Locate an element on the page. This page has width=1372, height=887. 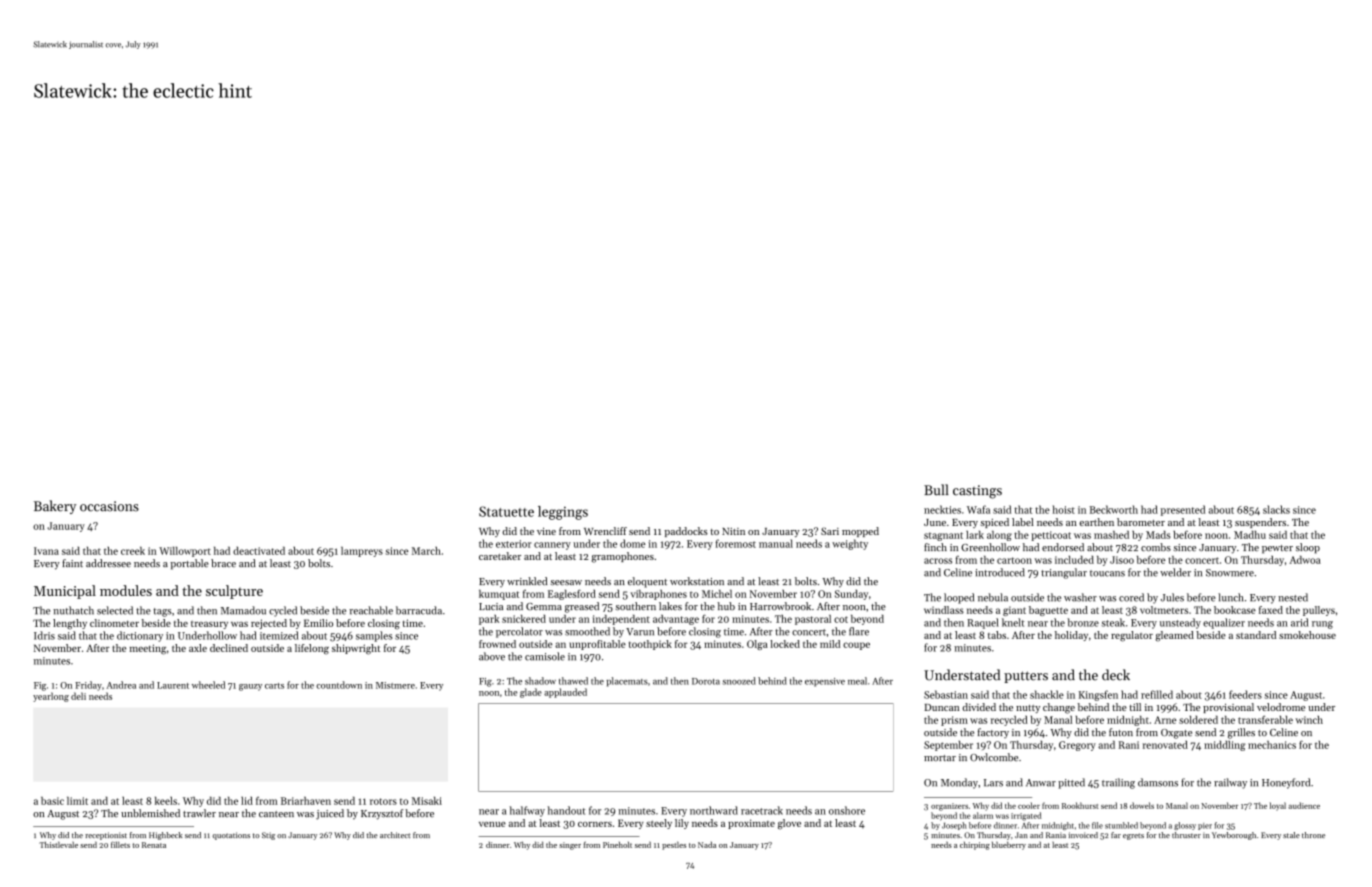
Renata is located at coordinates (154, 845).
